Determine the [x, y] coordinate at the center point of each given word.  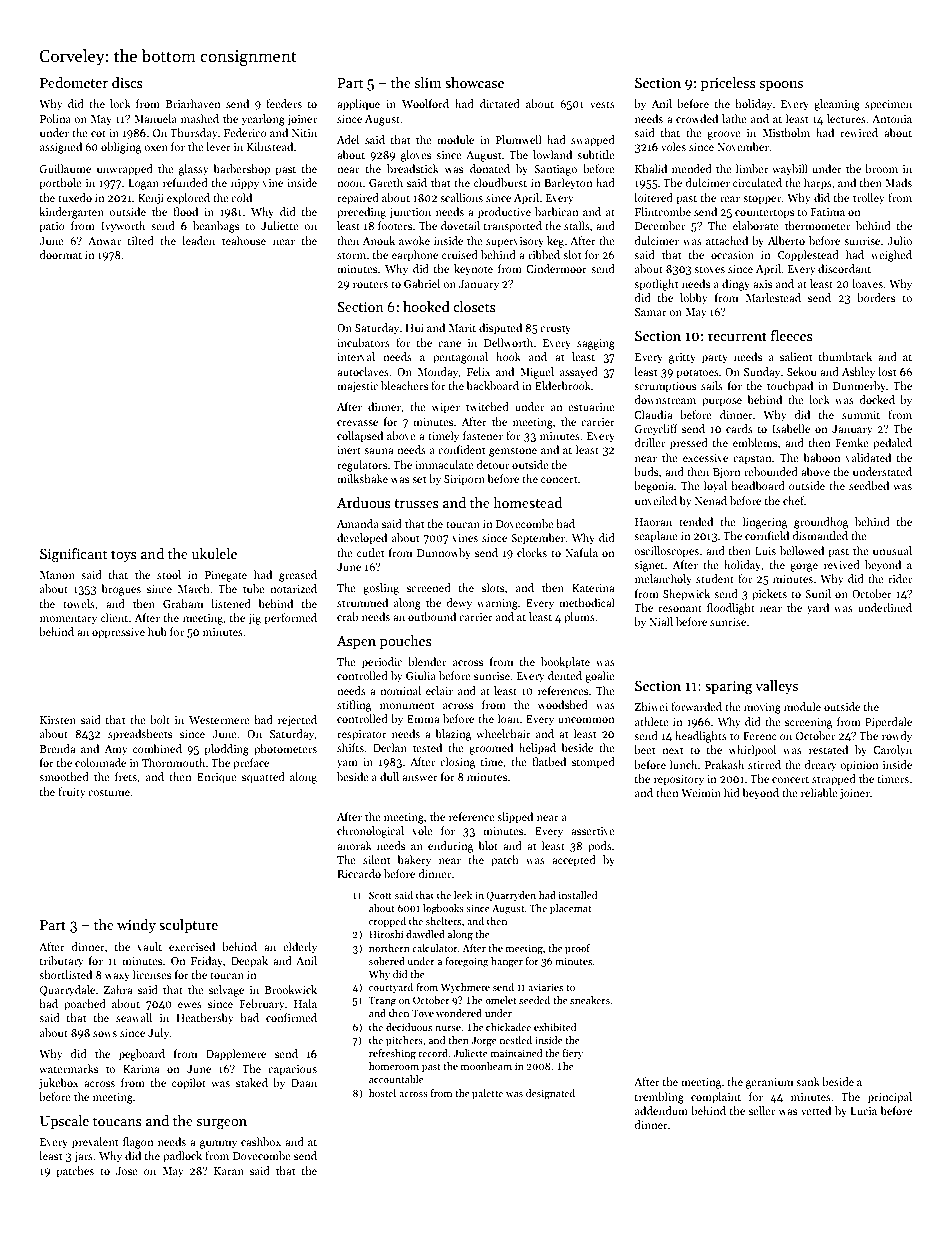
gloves [416, 156]
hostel [382, 1093]
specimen [888, 105]
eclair [439, 690]
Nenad [711, 500]
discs [127, 82]
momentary [68, 619]
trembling [659, 1098]
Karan [229, 1171]
